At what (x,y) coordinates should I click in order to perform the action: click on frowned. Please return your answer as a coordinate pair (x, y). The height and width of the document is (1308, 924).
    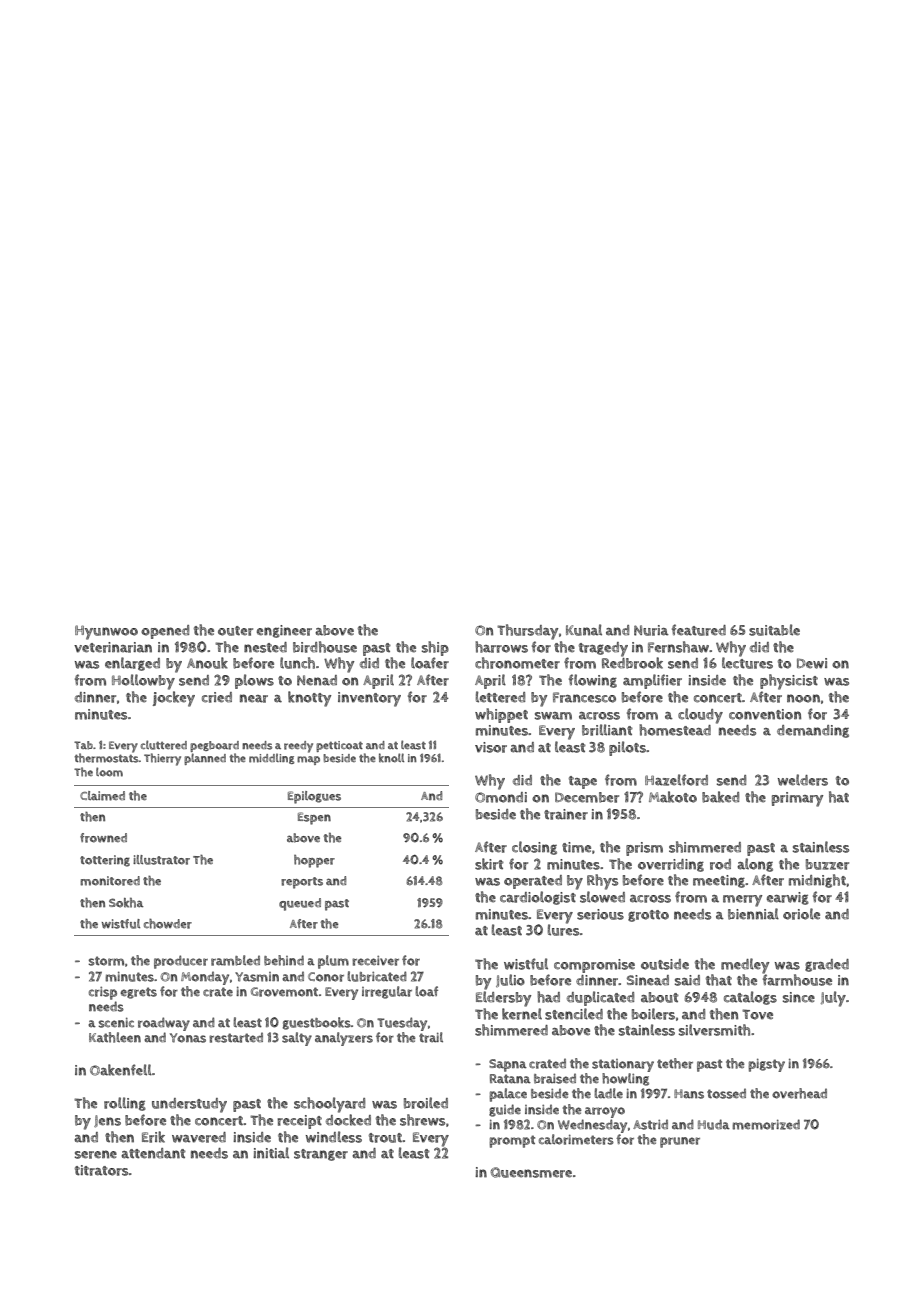
    Looking at the image, I should click on (103, 838).
